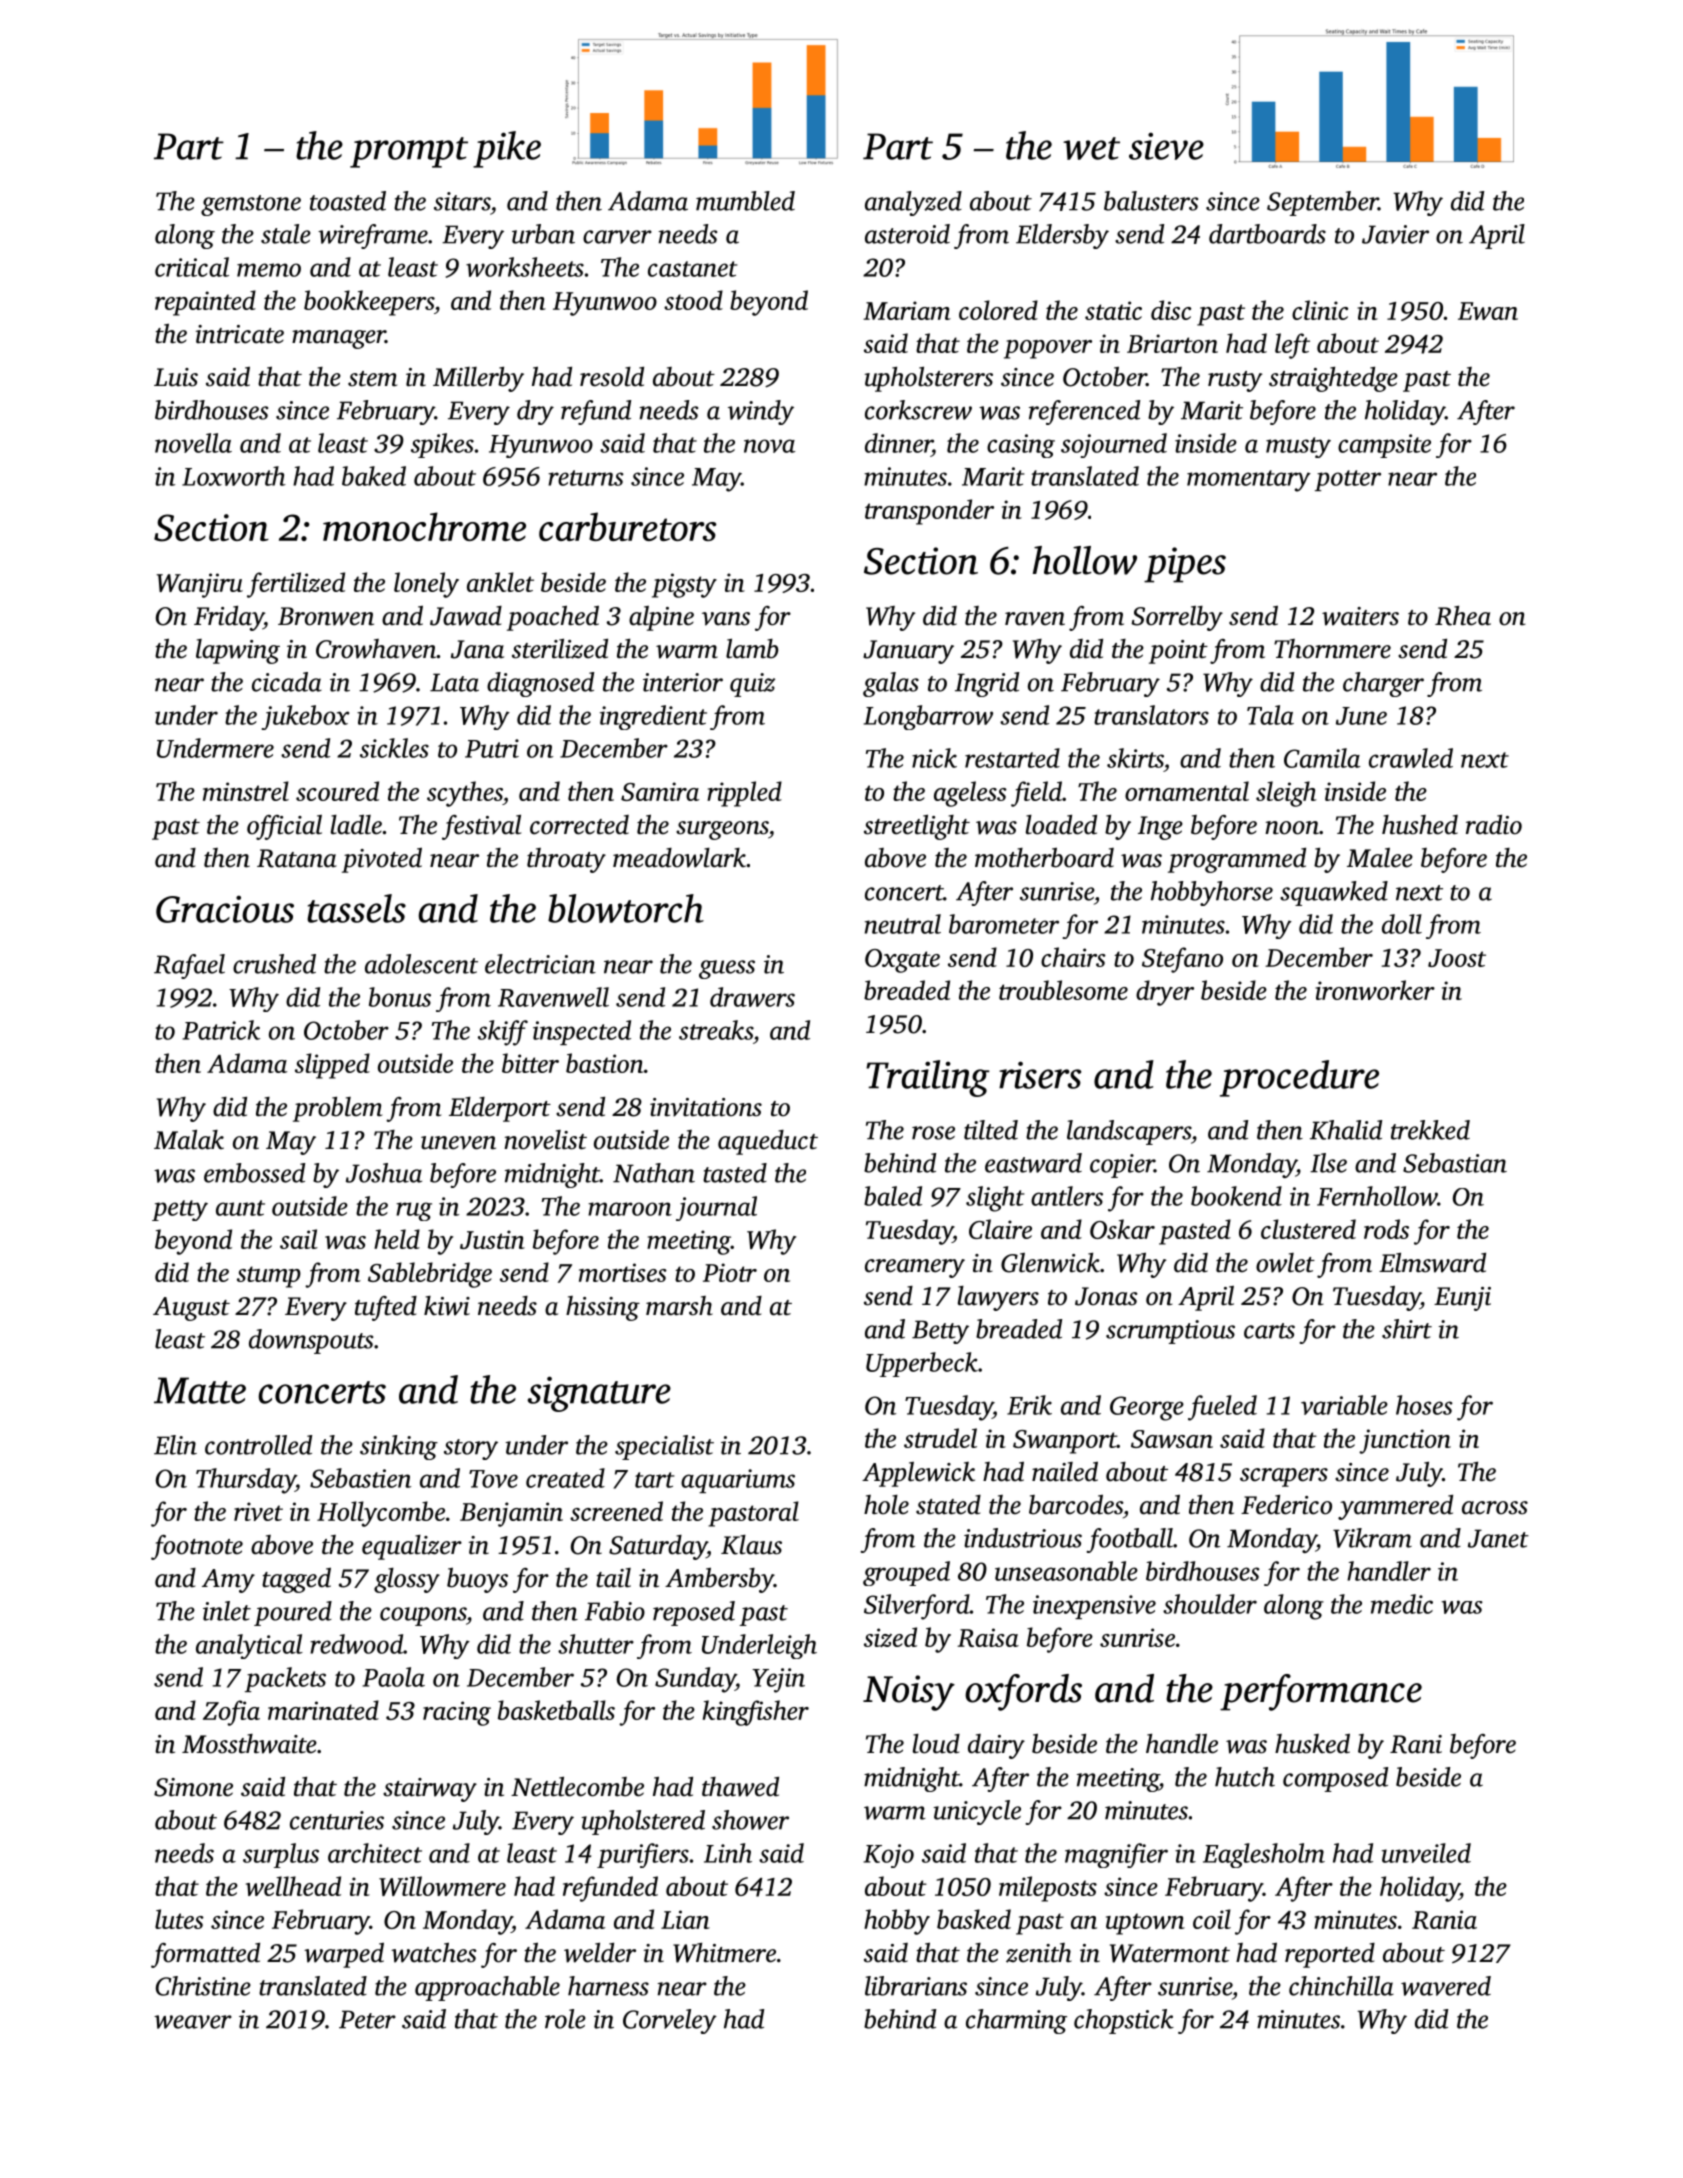 The height and width of the page is (2178, 1683). Describe the element at coordinates (612, 377) in the page. I see `resold` at that location.
